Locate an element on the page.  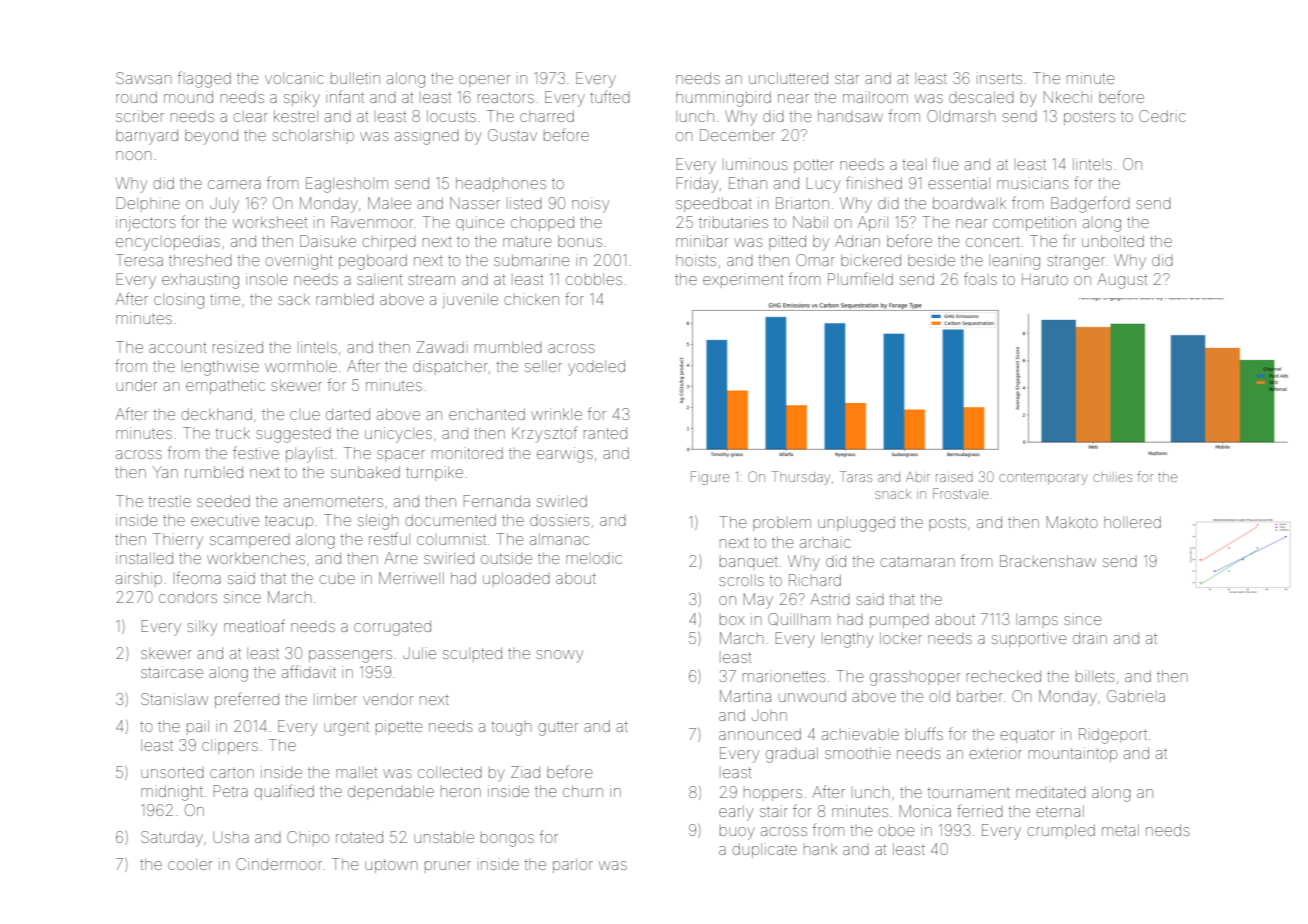
snowy is located at coordinates (559, 656).
